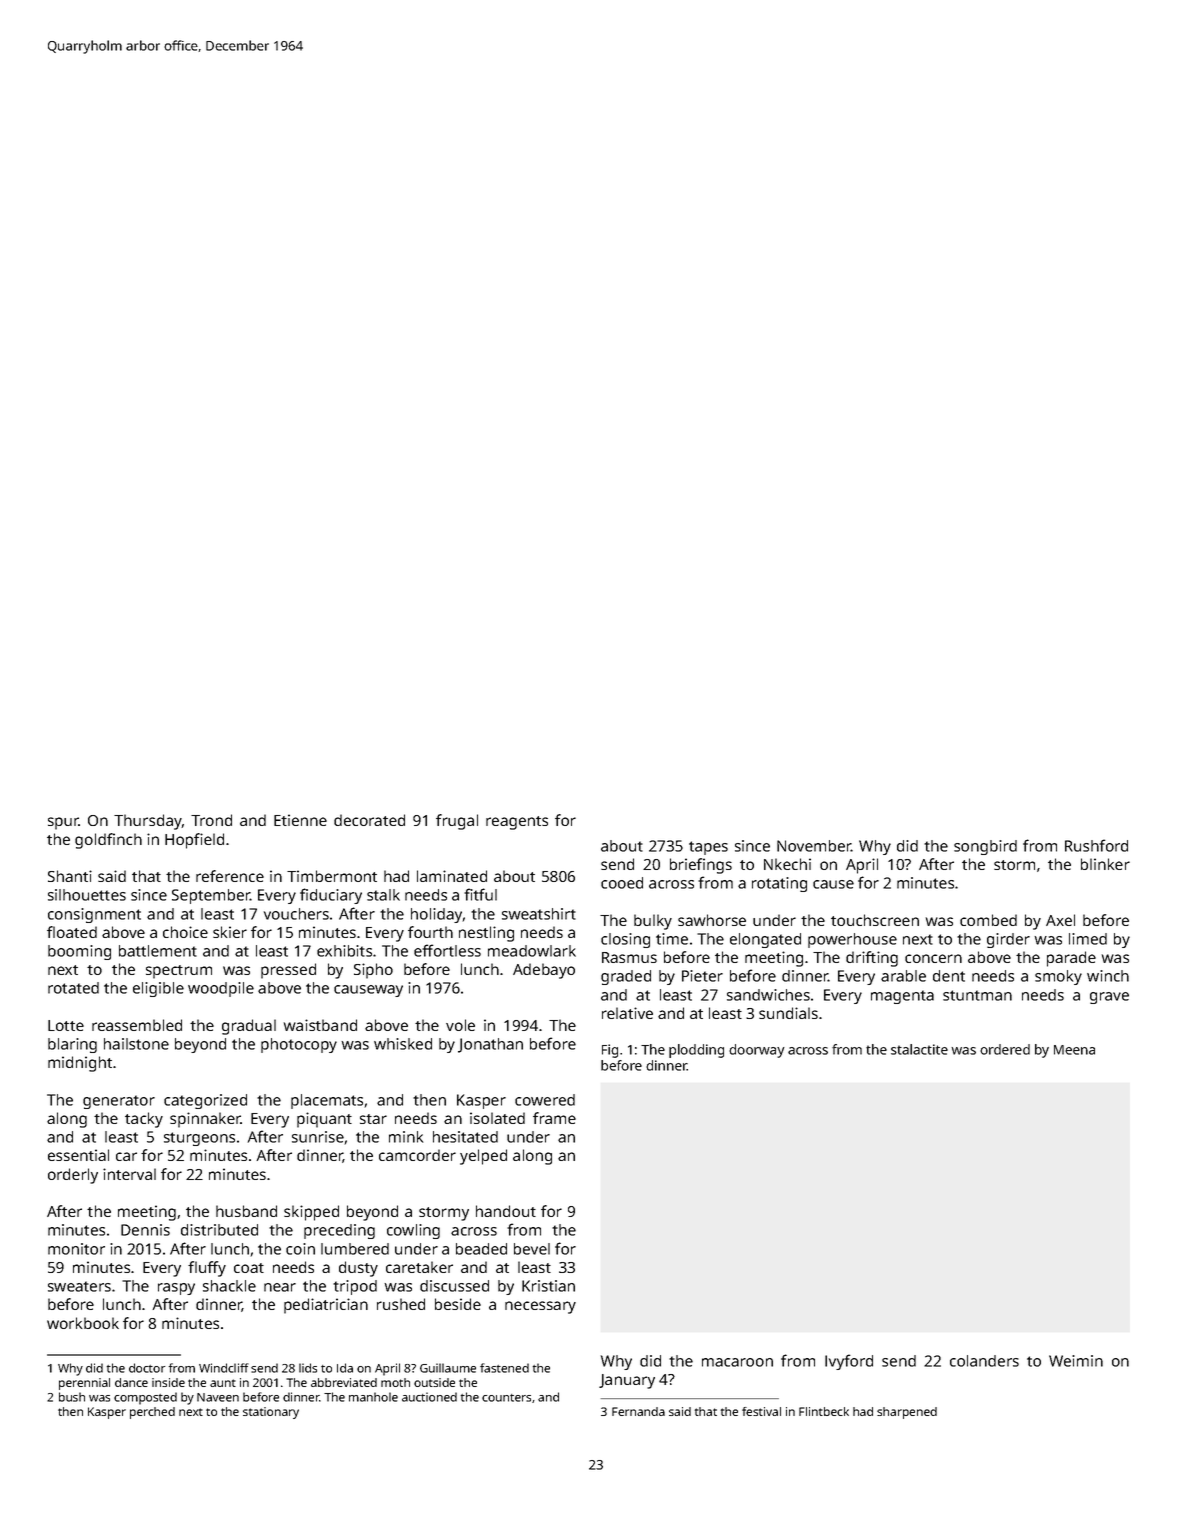  I want to click on stalactite, so click(919, 1049).
